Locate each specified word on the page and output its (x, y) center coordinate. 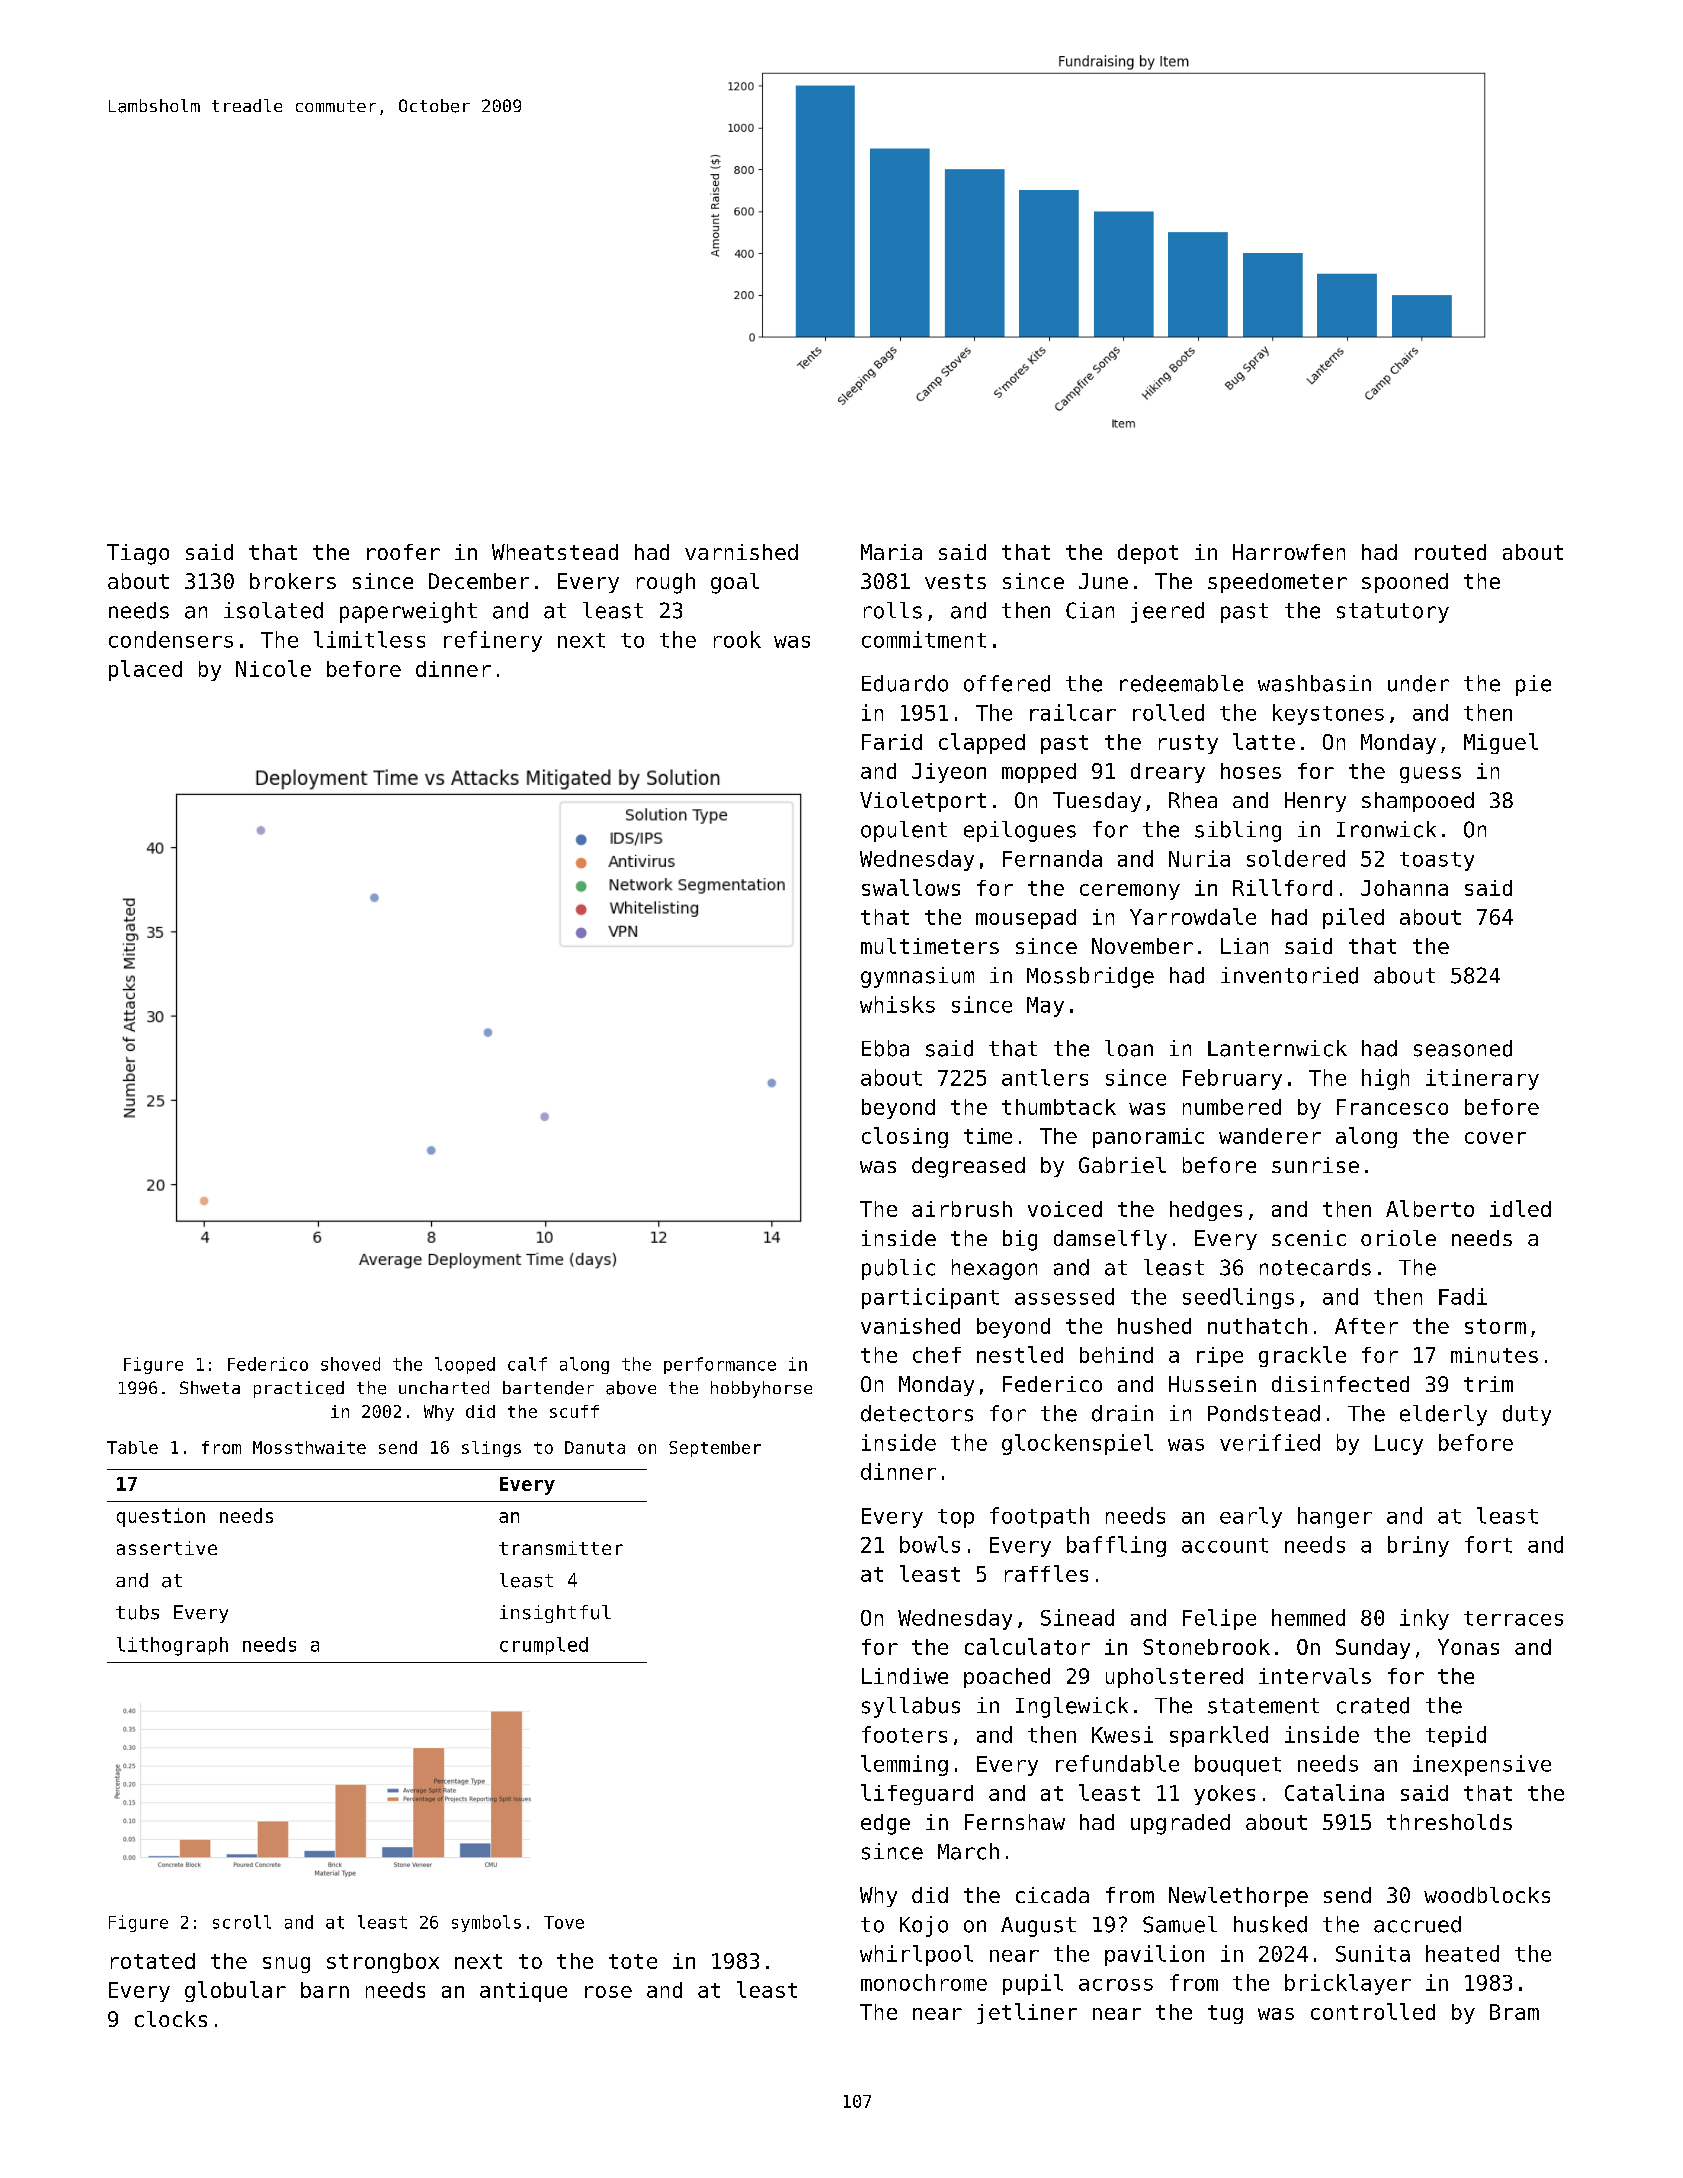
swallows (911, 887)
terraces (1513, 1618)
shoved (350, 1364)
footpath (1039, 1517)
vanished (910, 1326)
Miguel (1501, 743)
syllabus (911, 1707)
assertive (167, 1548)
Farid (892, 742)
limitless (369, 639)
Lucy (1399, 1445)
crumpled (544, 1646)
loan (1129, 1048)
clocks (171, 2019)
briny (1418, 1546)
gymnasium (917, 977)
